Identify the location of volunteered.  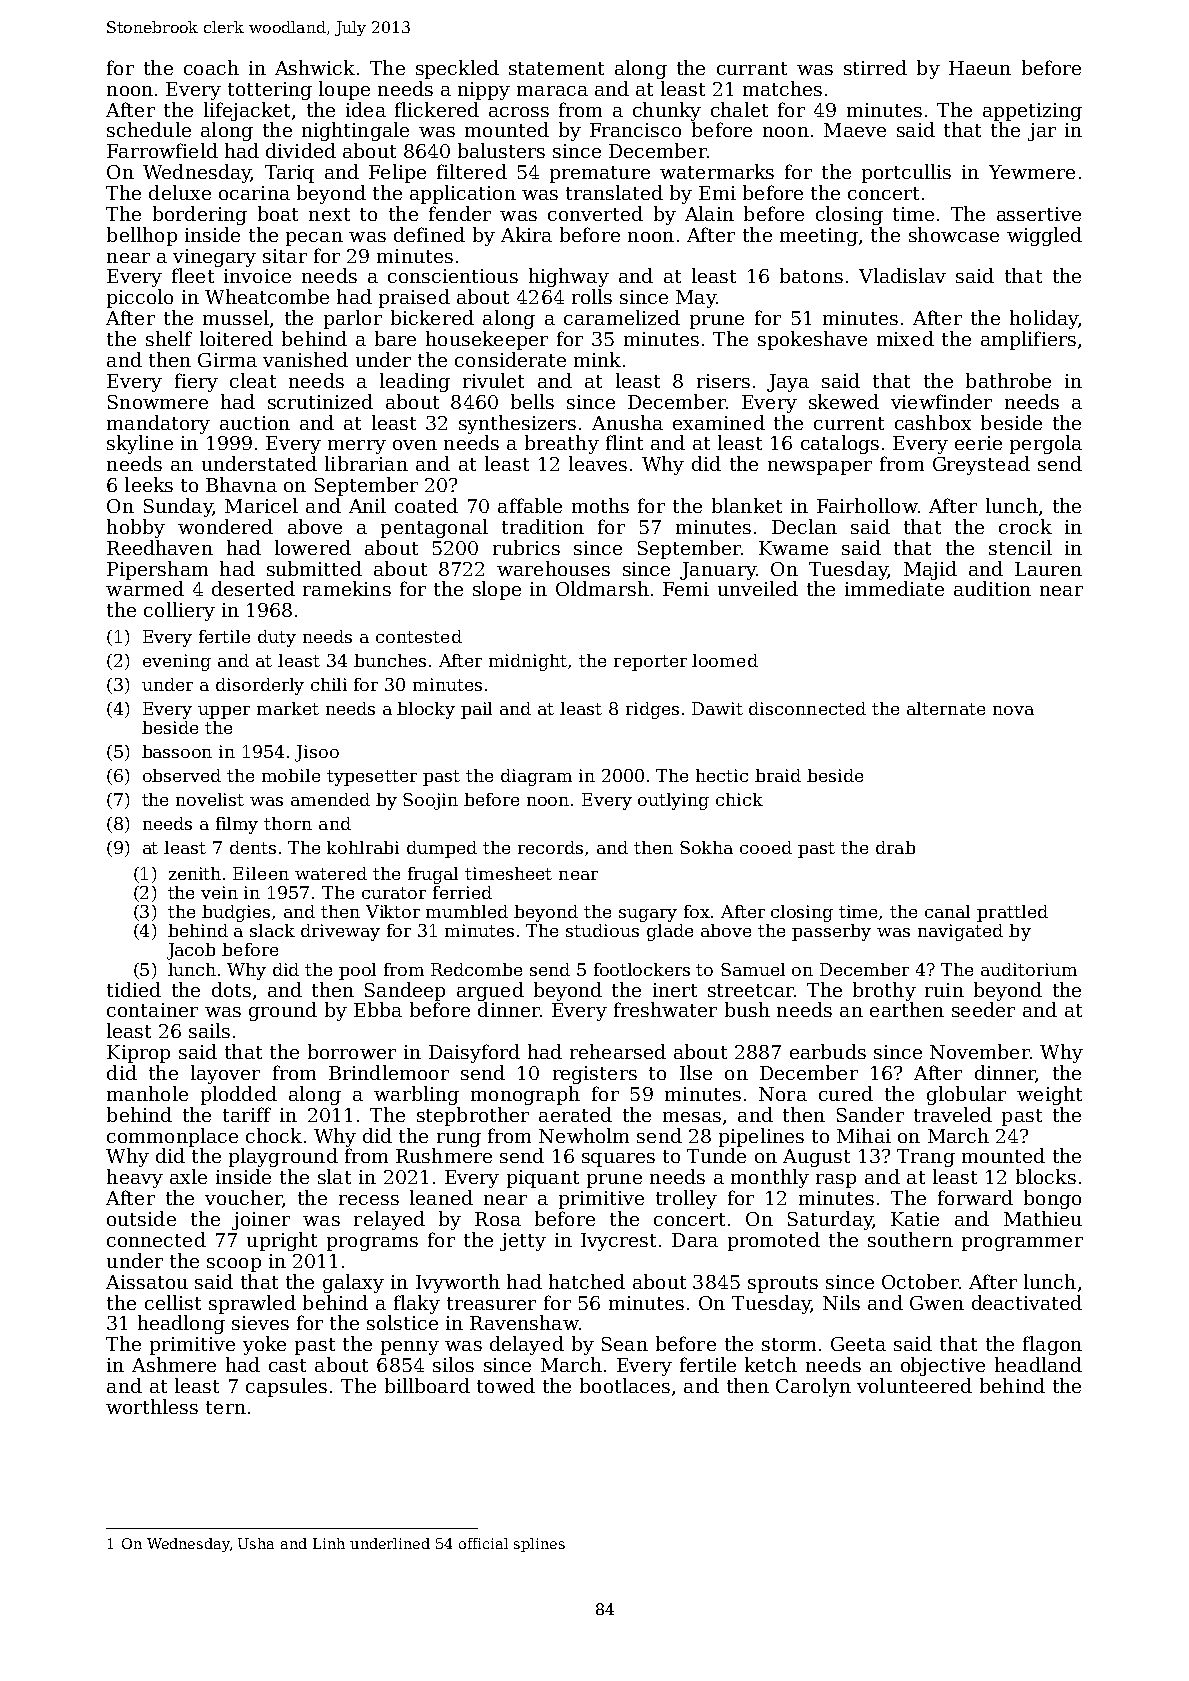
(914, 1385).
